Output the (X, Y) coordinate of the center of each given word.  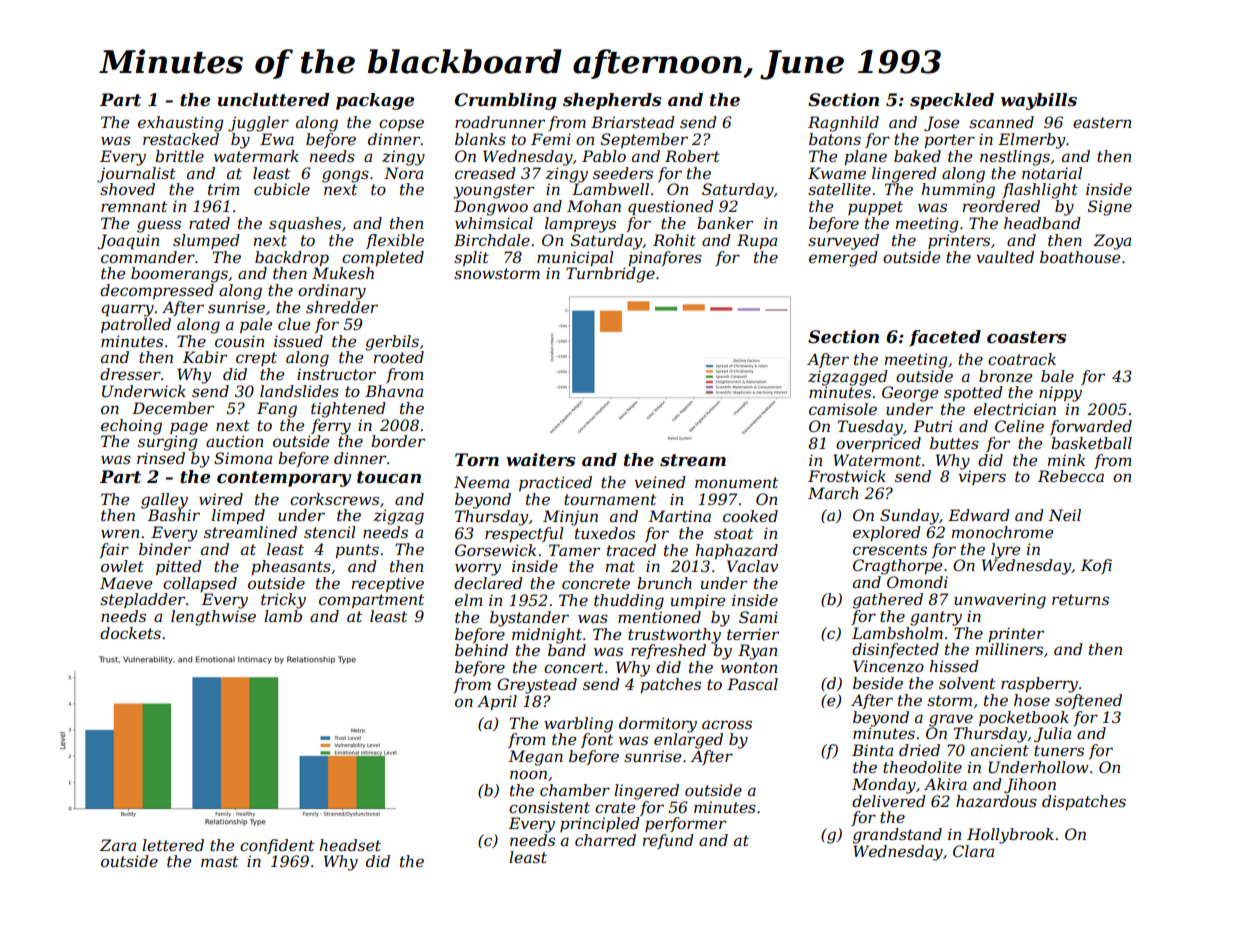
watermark (256, 156)
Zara (118, 845)
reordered (1001, 206)
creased (485, 173)
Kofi (1096, 566)
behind (481, 650)
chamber (575, 790)
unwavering (1000, 601)
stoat (733, 533)
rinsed (161, 458)
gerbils (392, 343)
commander (148, 257)
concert (574, 667)
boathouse (1080, 257)
